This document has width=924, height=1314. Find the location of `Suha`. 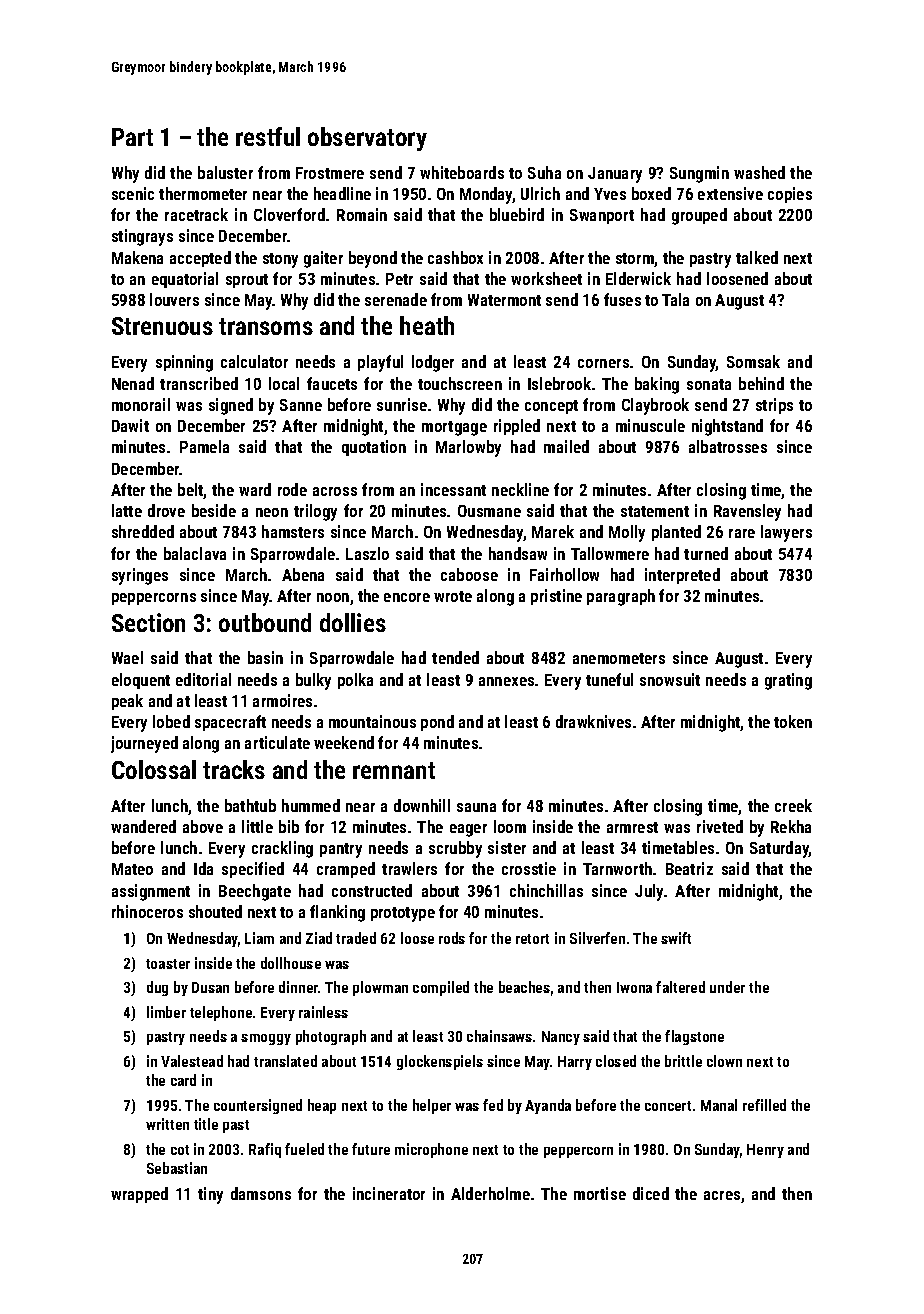

Suha is located at coordinates (544, 172).
